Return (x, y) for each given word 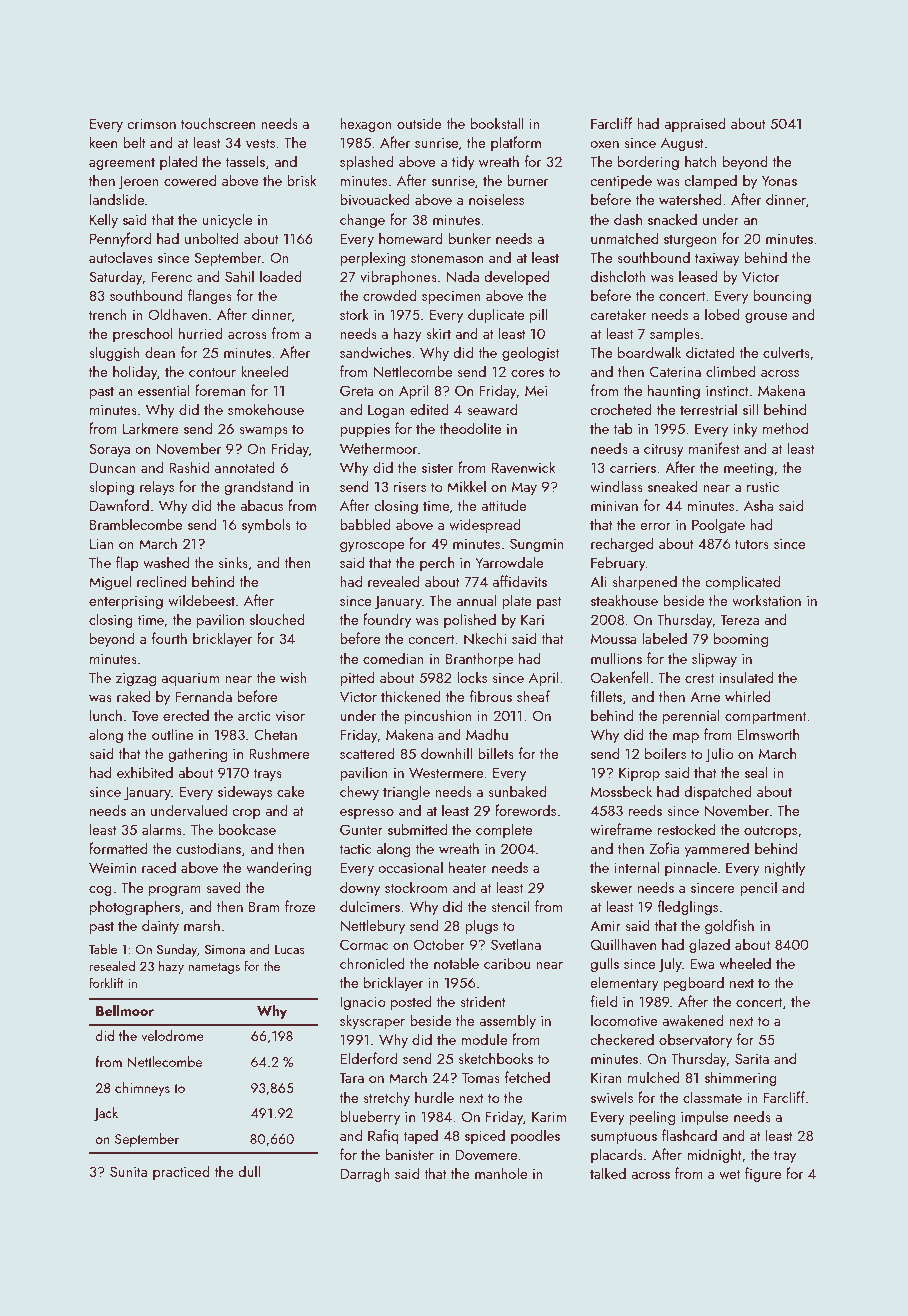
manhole (501, 1173)
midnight (714, 1155)
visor (290, 716)
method (785, 428)
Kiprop (639, 774)
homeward (411, 238)
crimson (151, 123)
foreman (220, 390)
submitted (417, 829)
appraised (695, 124)
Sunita (128, 1171)
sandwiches (375, 352)
